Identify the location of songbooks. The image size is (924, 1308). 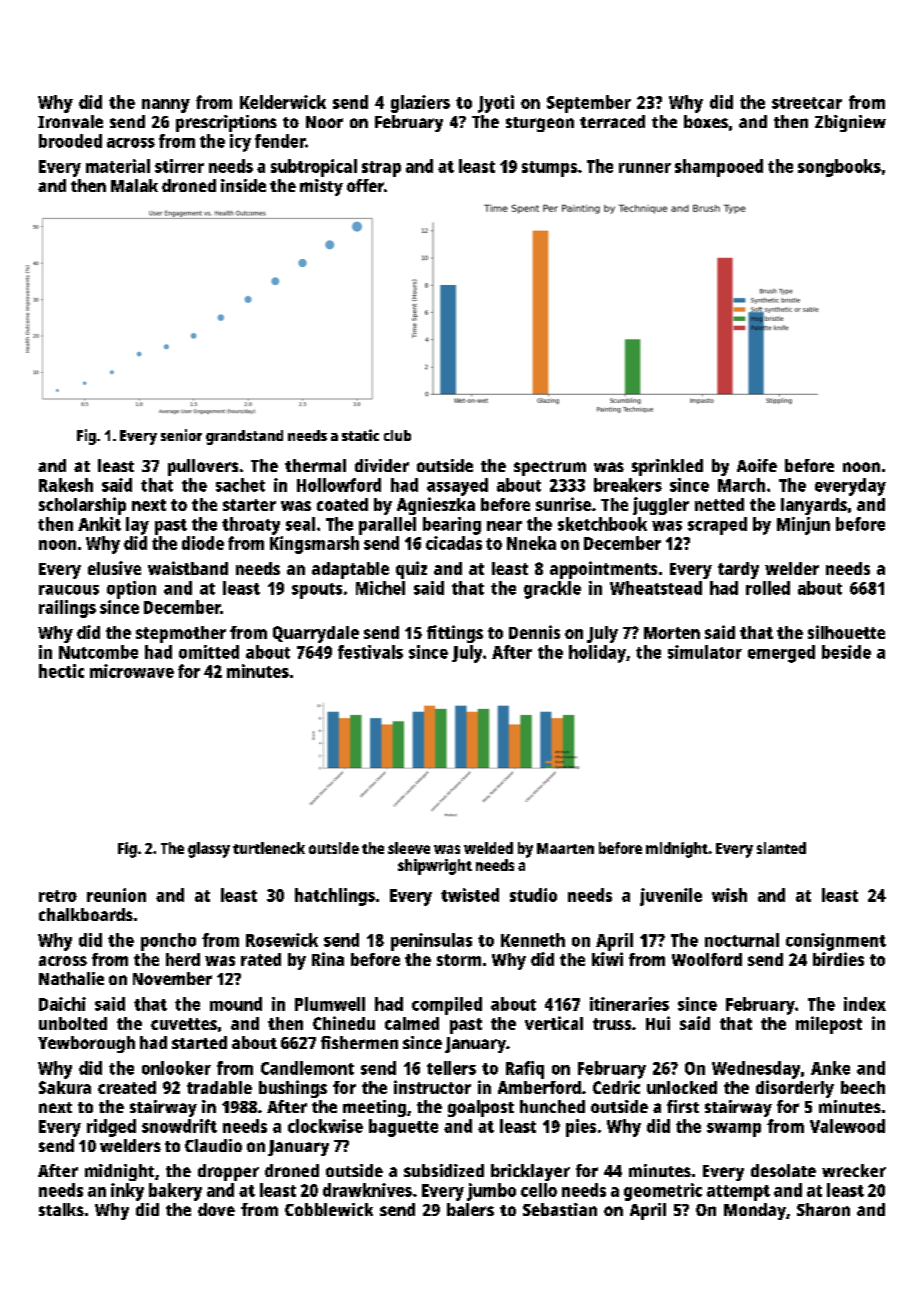
(839, 168).
